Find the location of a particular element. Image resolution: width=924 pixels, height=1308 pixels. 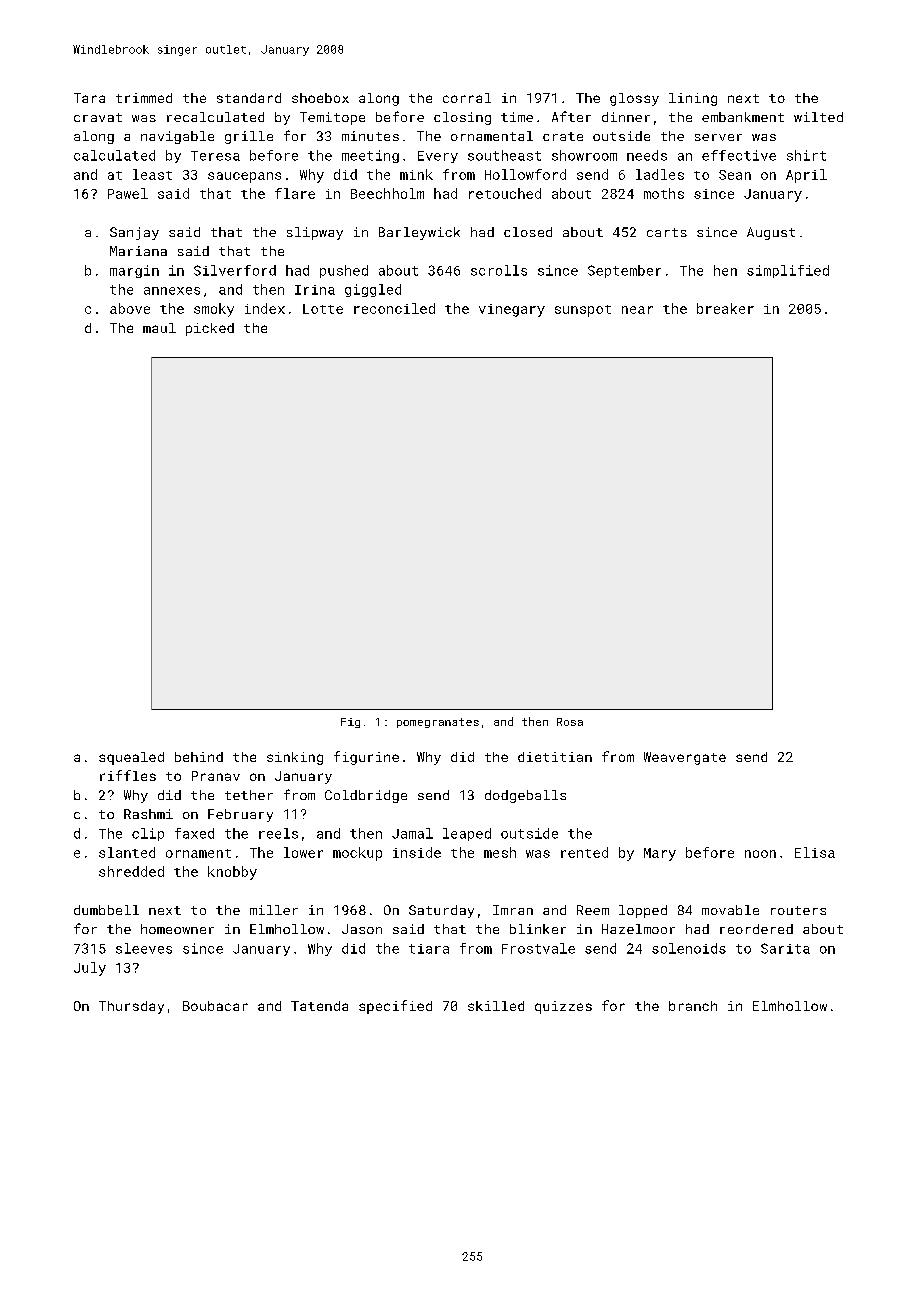

homeowner is located at coordinates (177, 929).
